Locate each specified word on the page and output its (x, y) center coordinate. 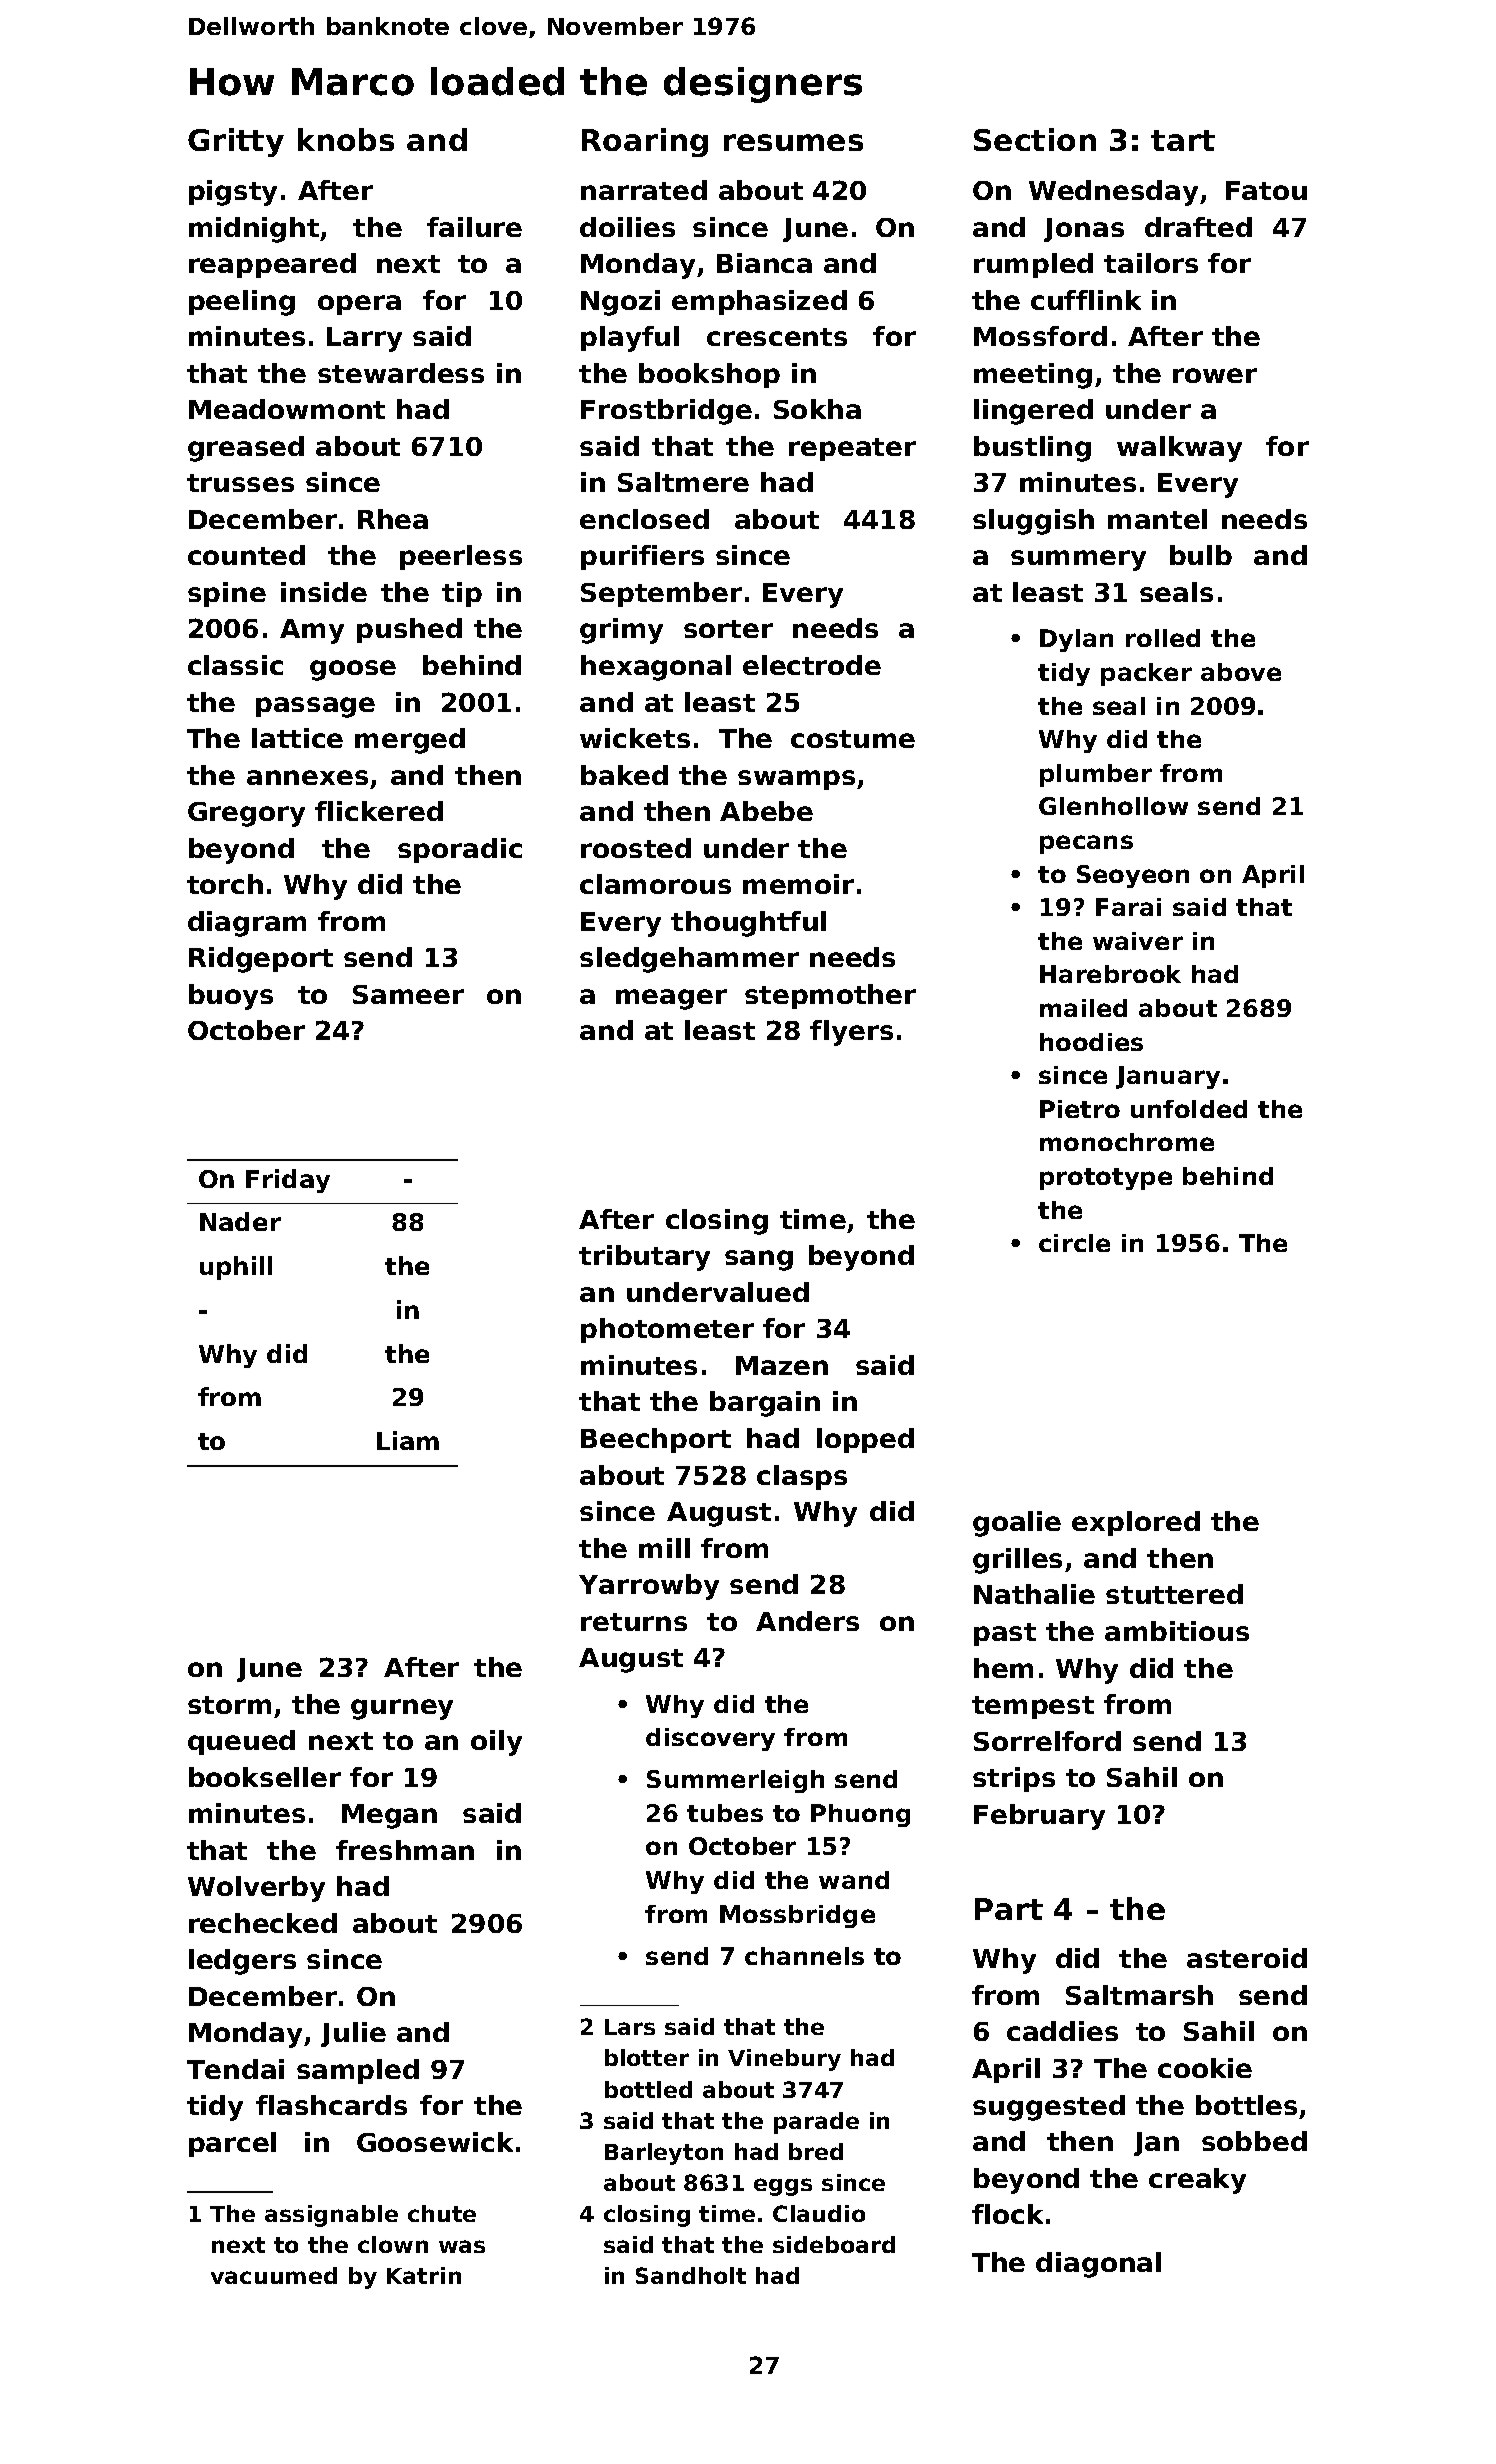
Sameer (408, 994)
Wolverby (256, 1889)
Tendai (235, 2069)
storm (229, 1705)
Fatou (1266, 190)
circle (1074, 1243)
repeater (852, 449)
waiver (1138, 941)
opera (359, 305)
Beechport (656, 1440)
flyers (851, 1033)
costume (853, 739)
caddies (1062, 2031)
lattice (297, 738)
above (1241, 672)
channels (804, 1956)
